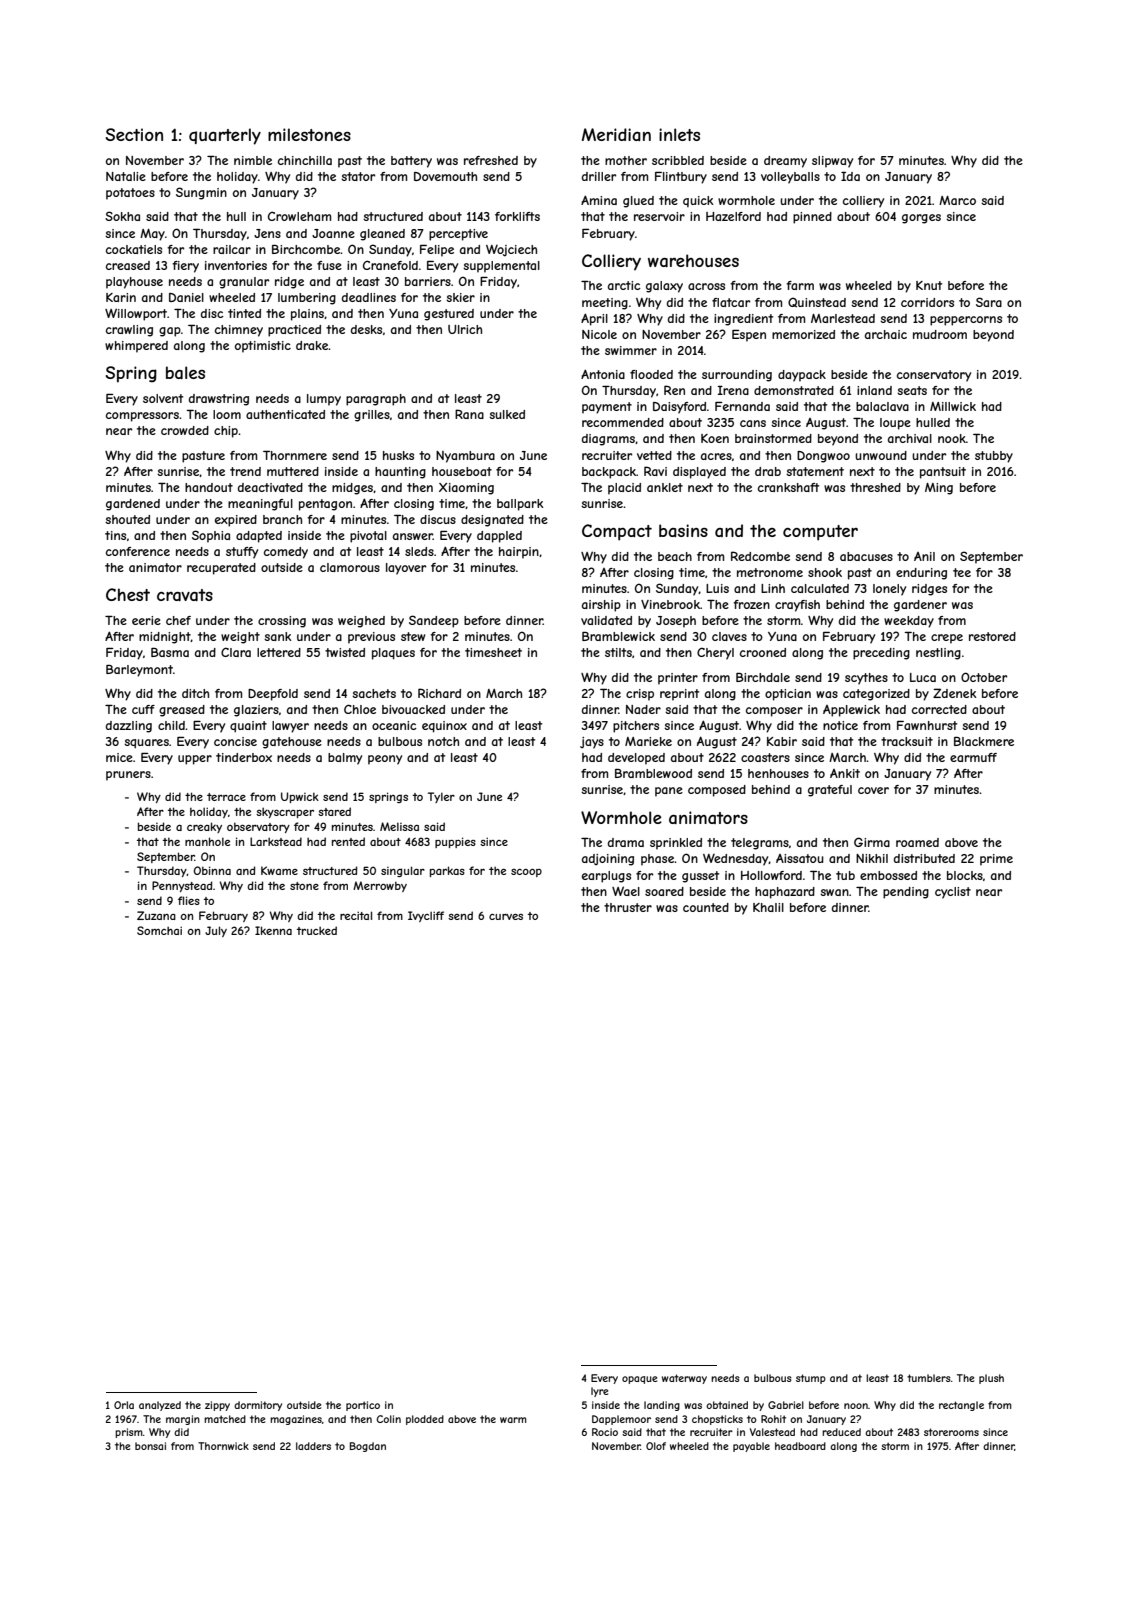 This screenshot has height=1599, width=1131. What do you see at coordinates (664, 287) in the screenshot?
I see `galaxy` at bounding box center [664, 287].
